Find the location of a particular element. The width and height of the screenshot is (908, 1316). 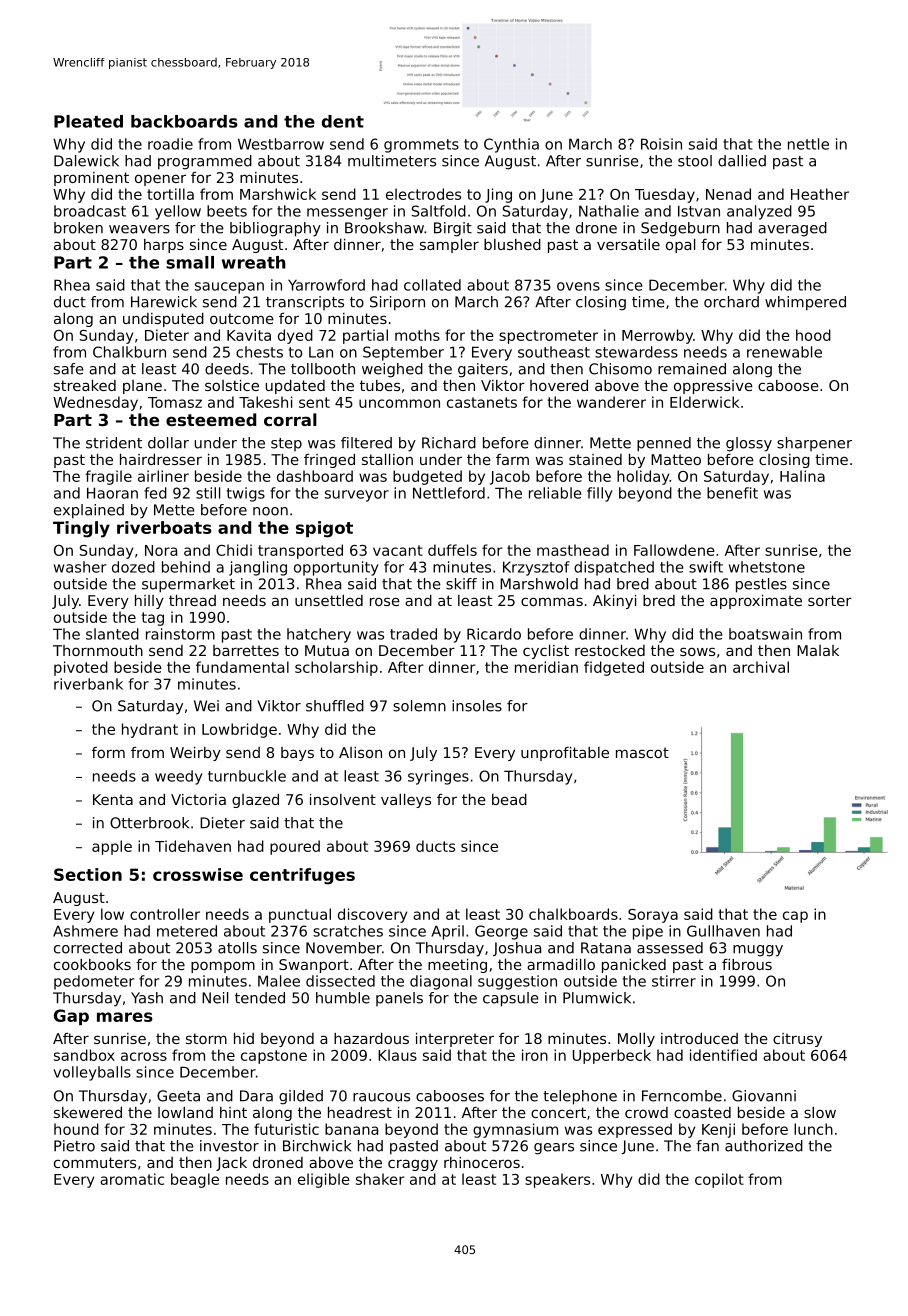

prominent is located at coordinates (91, 179).
